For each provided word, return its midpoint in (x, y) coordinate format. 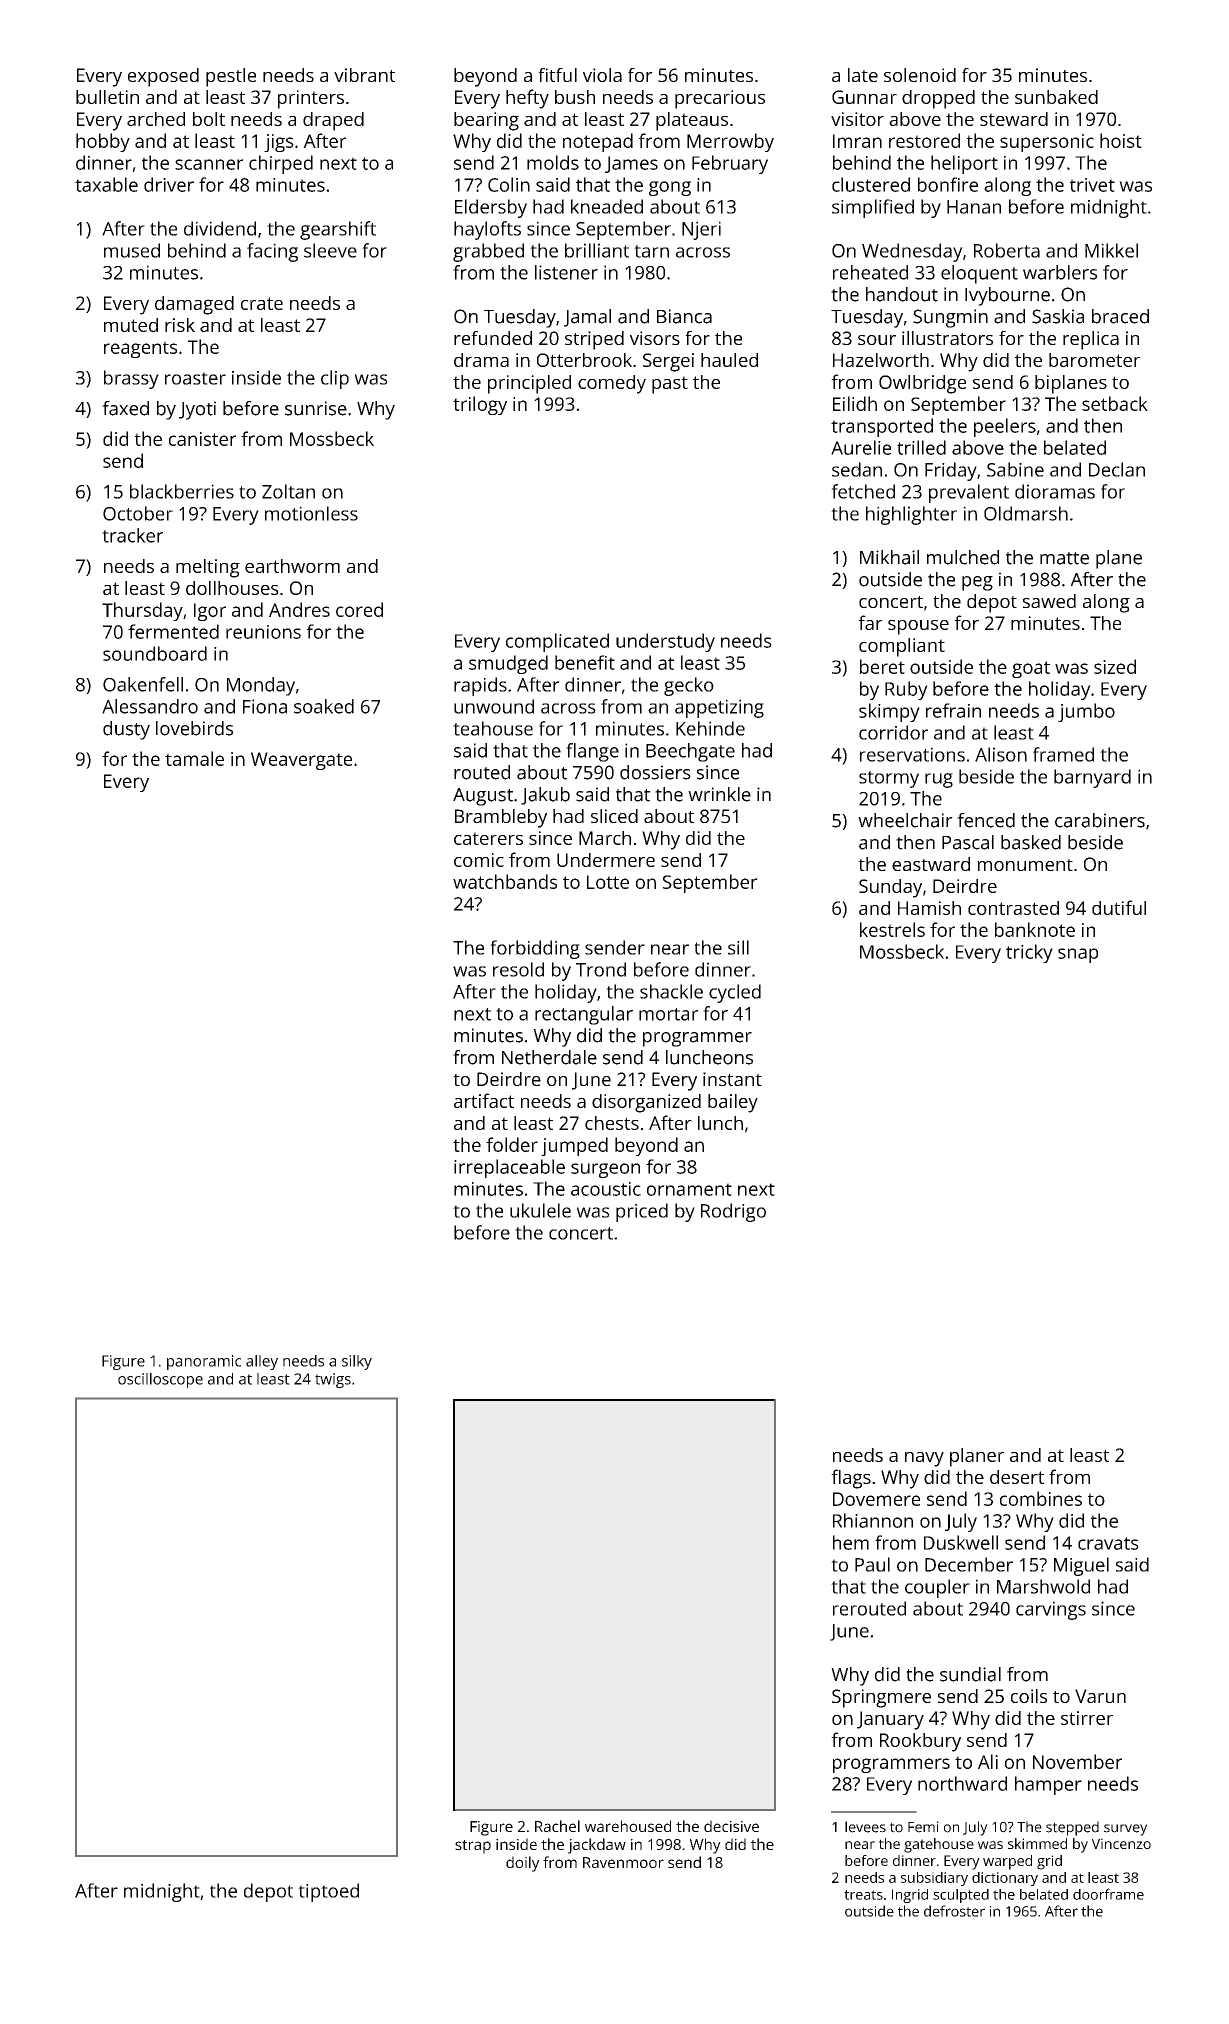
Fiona (265, 706)
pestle (231, 77)
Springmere (881, 1698)
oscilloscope (160, 1380)
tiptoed (328, 1892)
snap (1078, 955)
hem (851, 1542)
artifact (484, 1100)
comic (479, 860)
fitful (557, 75)
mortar (668, 1014)
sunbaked (1056, 97)
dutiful (1119, 907)
